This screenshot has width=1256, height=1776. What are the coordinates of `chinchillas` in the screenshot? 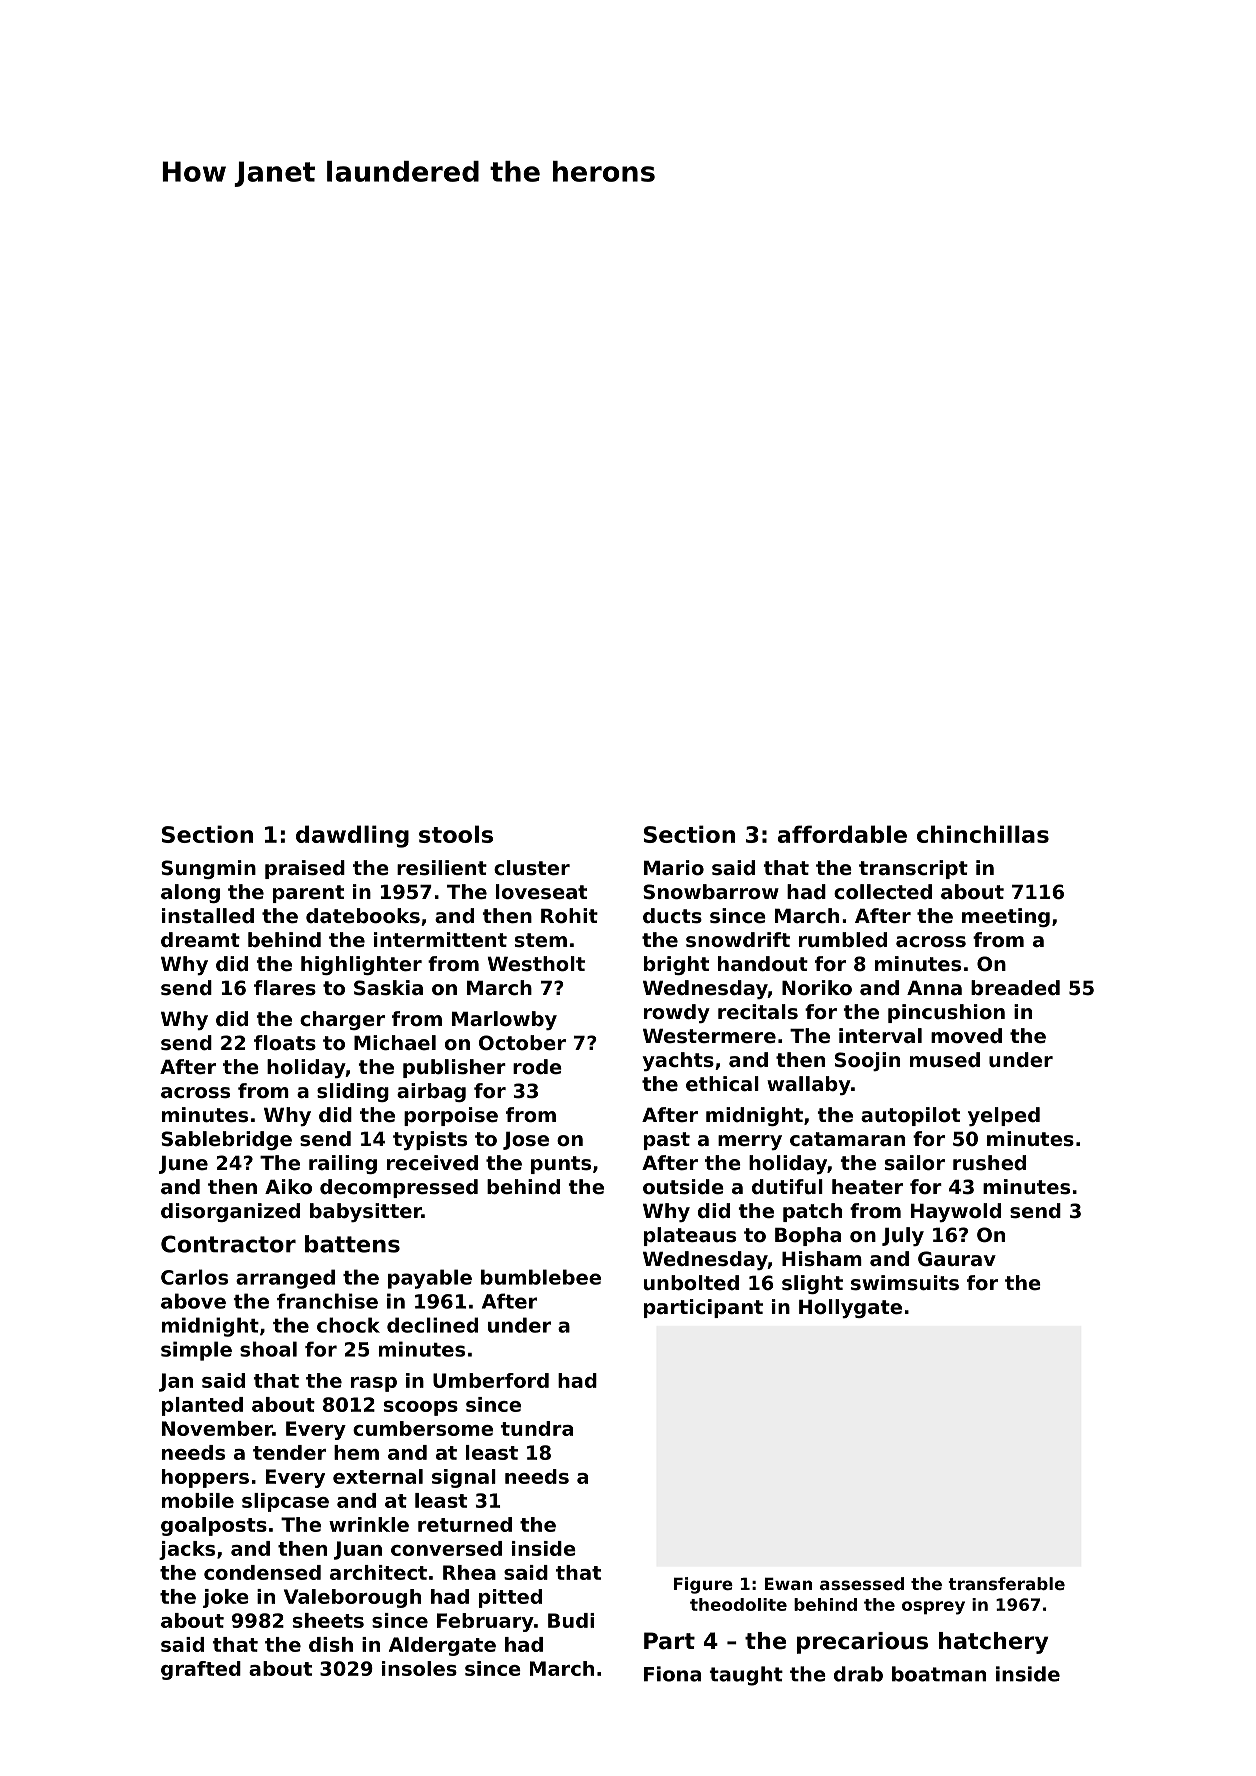 It's located at (983, 834).
